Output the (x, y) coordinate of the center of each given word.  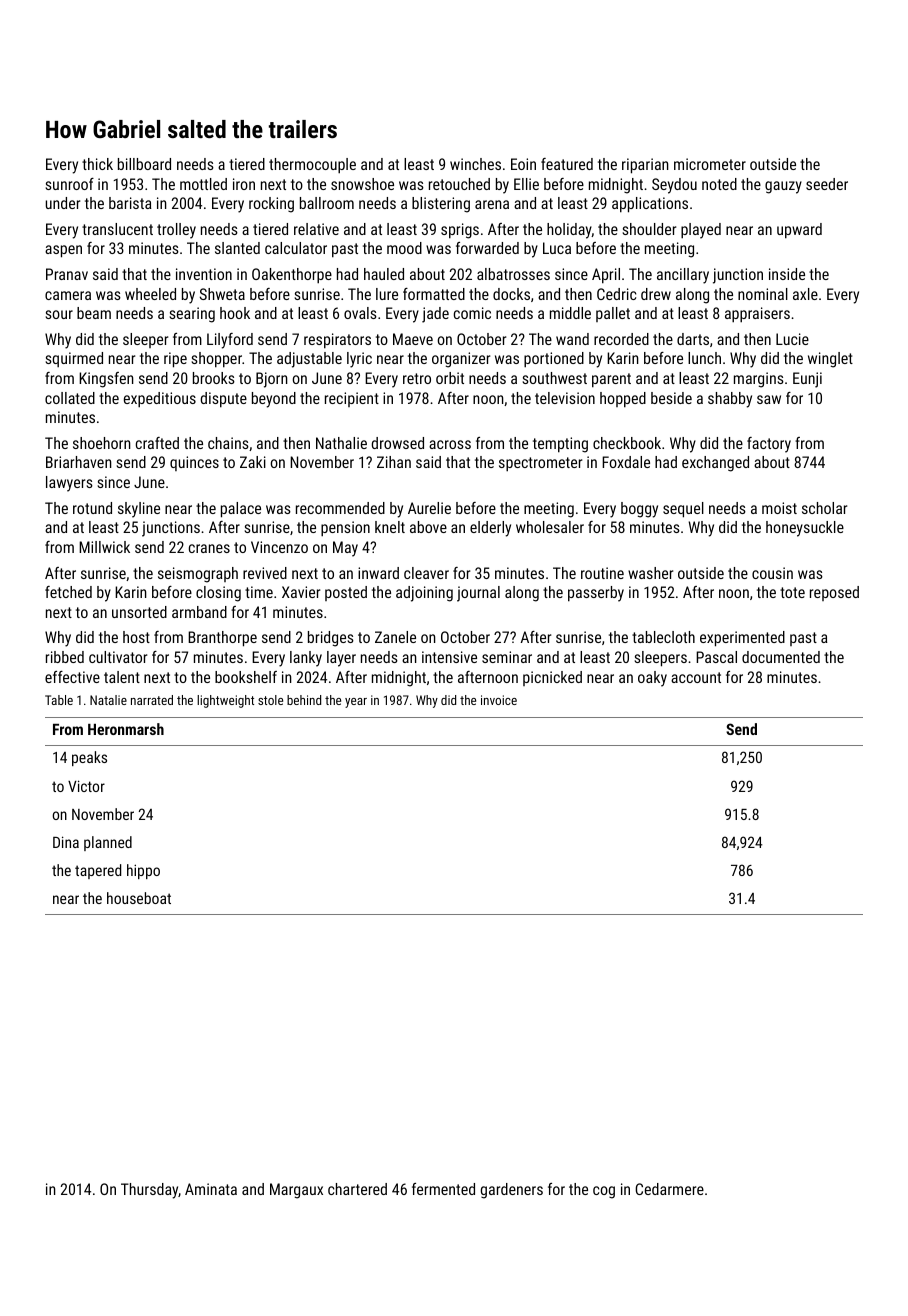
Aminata (211, 1189)
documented (781, 657)
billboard (144, 164)
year (356, 703)
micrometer (710, 164)
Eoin (523, 164)
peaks (89, 758)
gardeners (512, 1191)
